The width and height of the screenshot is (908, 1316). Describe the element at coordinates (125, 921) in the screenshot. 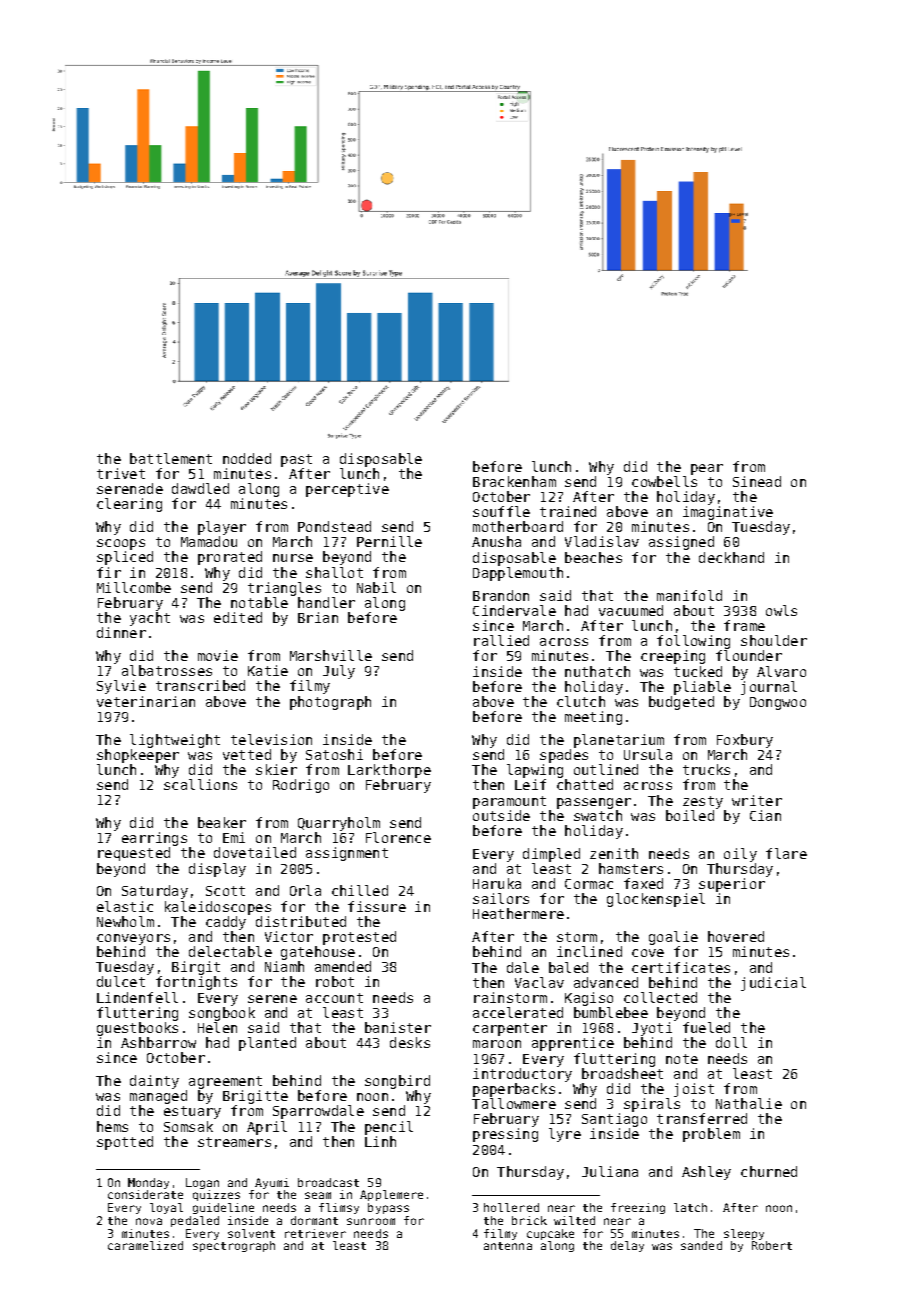

I see `Newholm` at that location.
